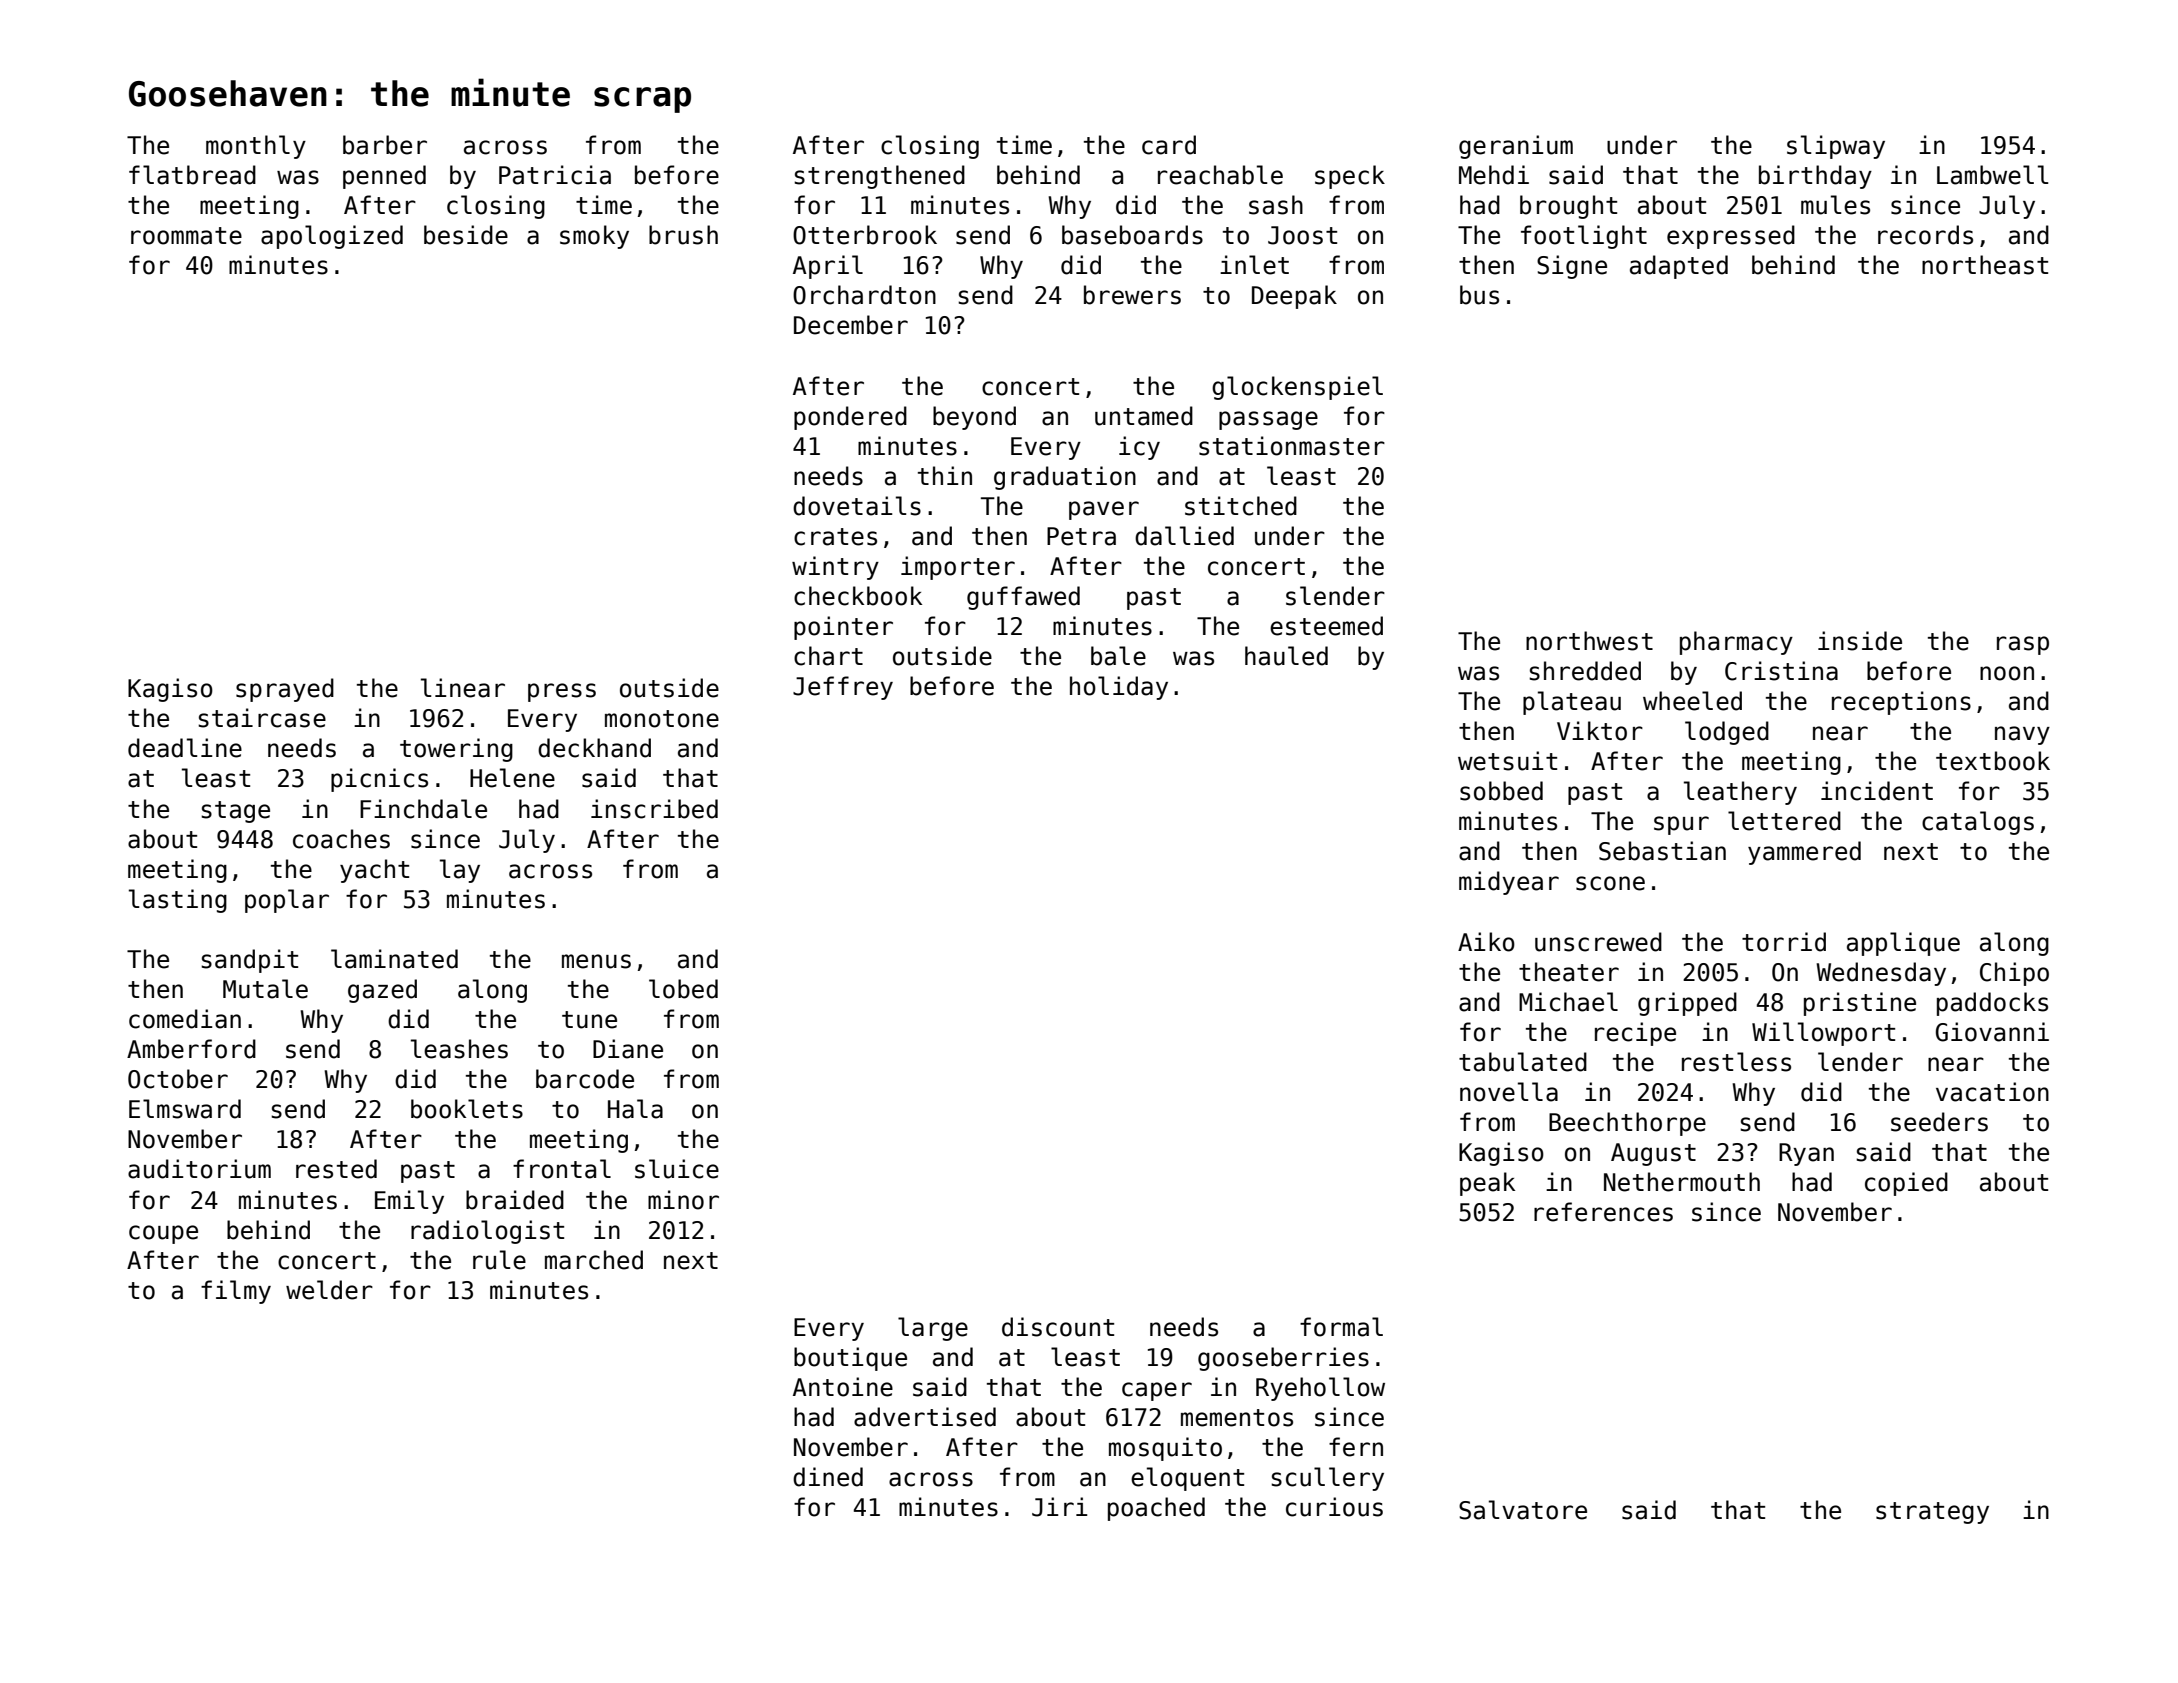  What do you see at coordinates (1023, 598) in the image?
I see `guffawed` at bounding box center [1023, 598].
